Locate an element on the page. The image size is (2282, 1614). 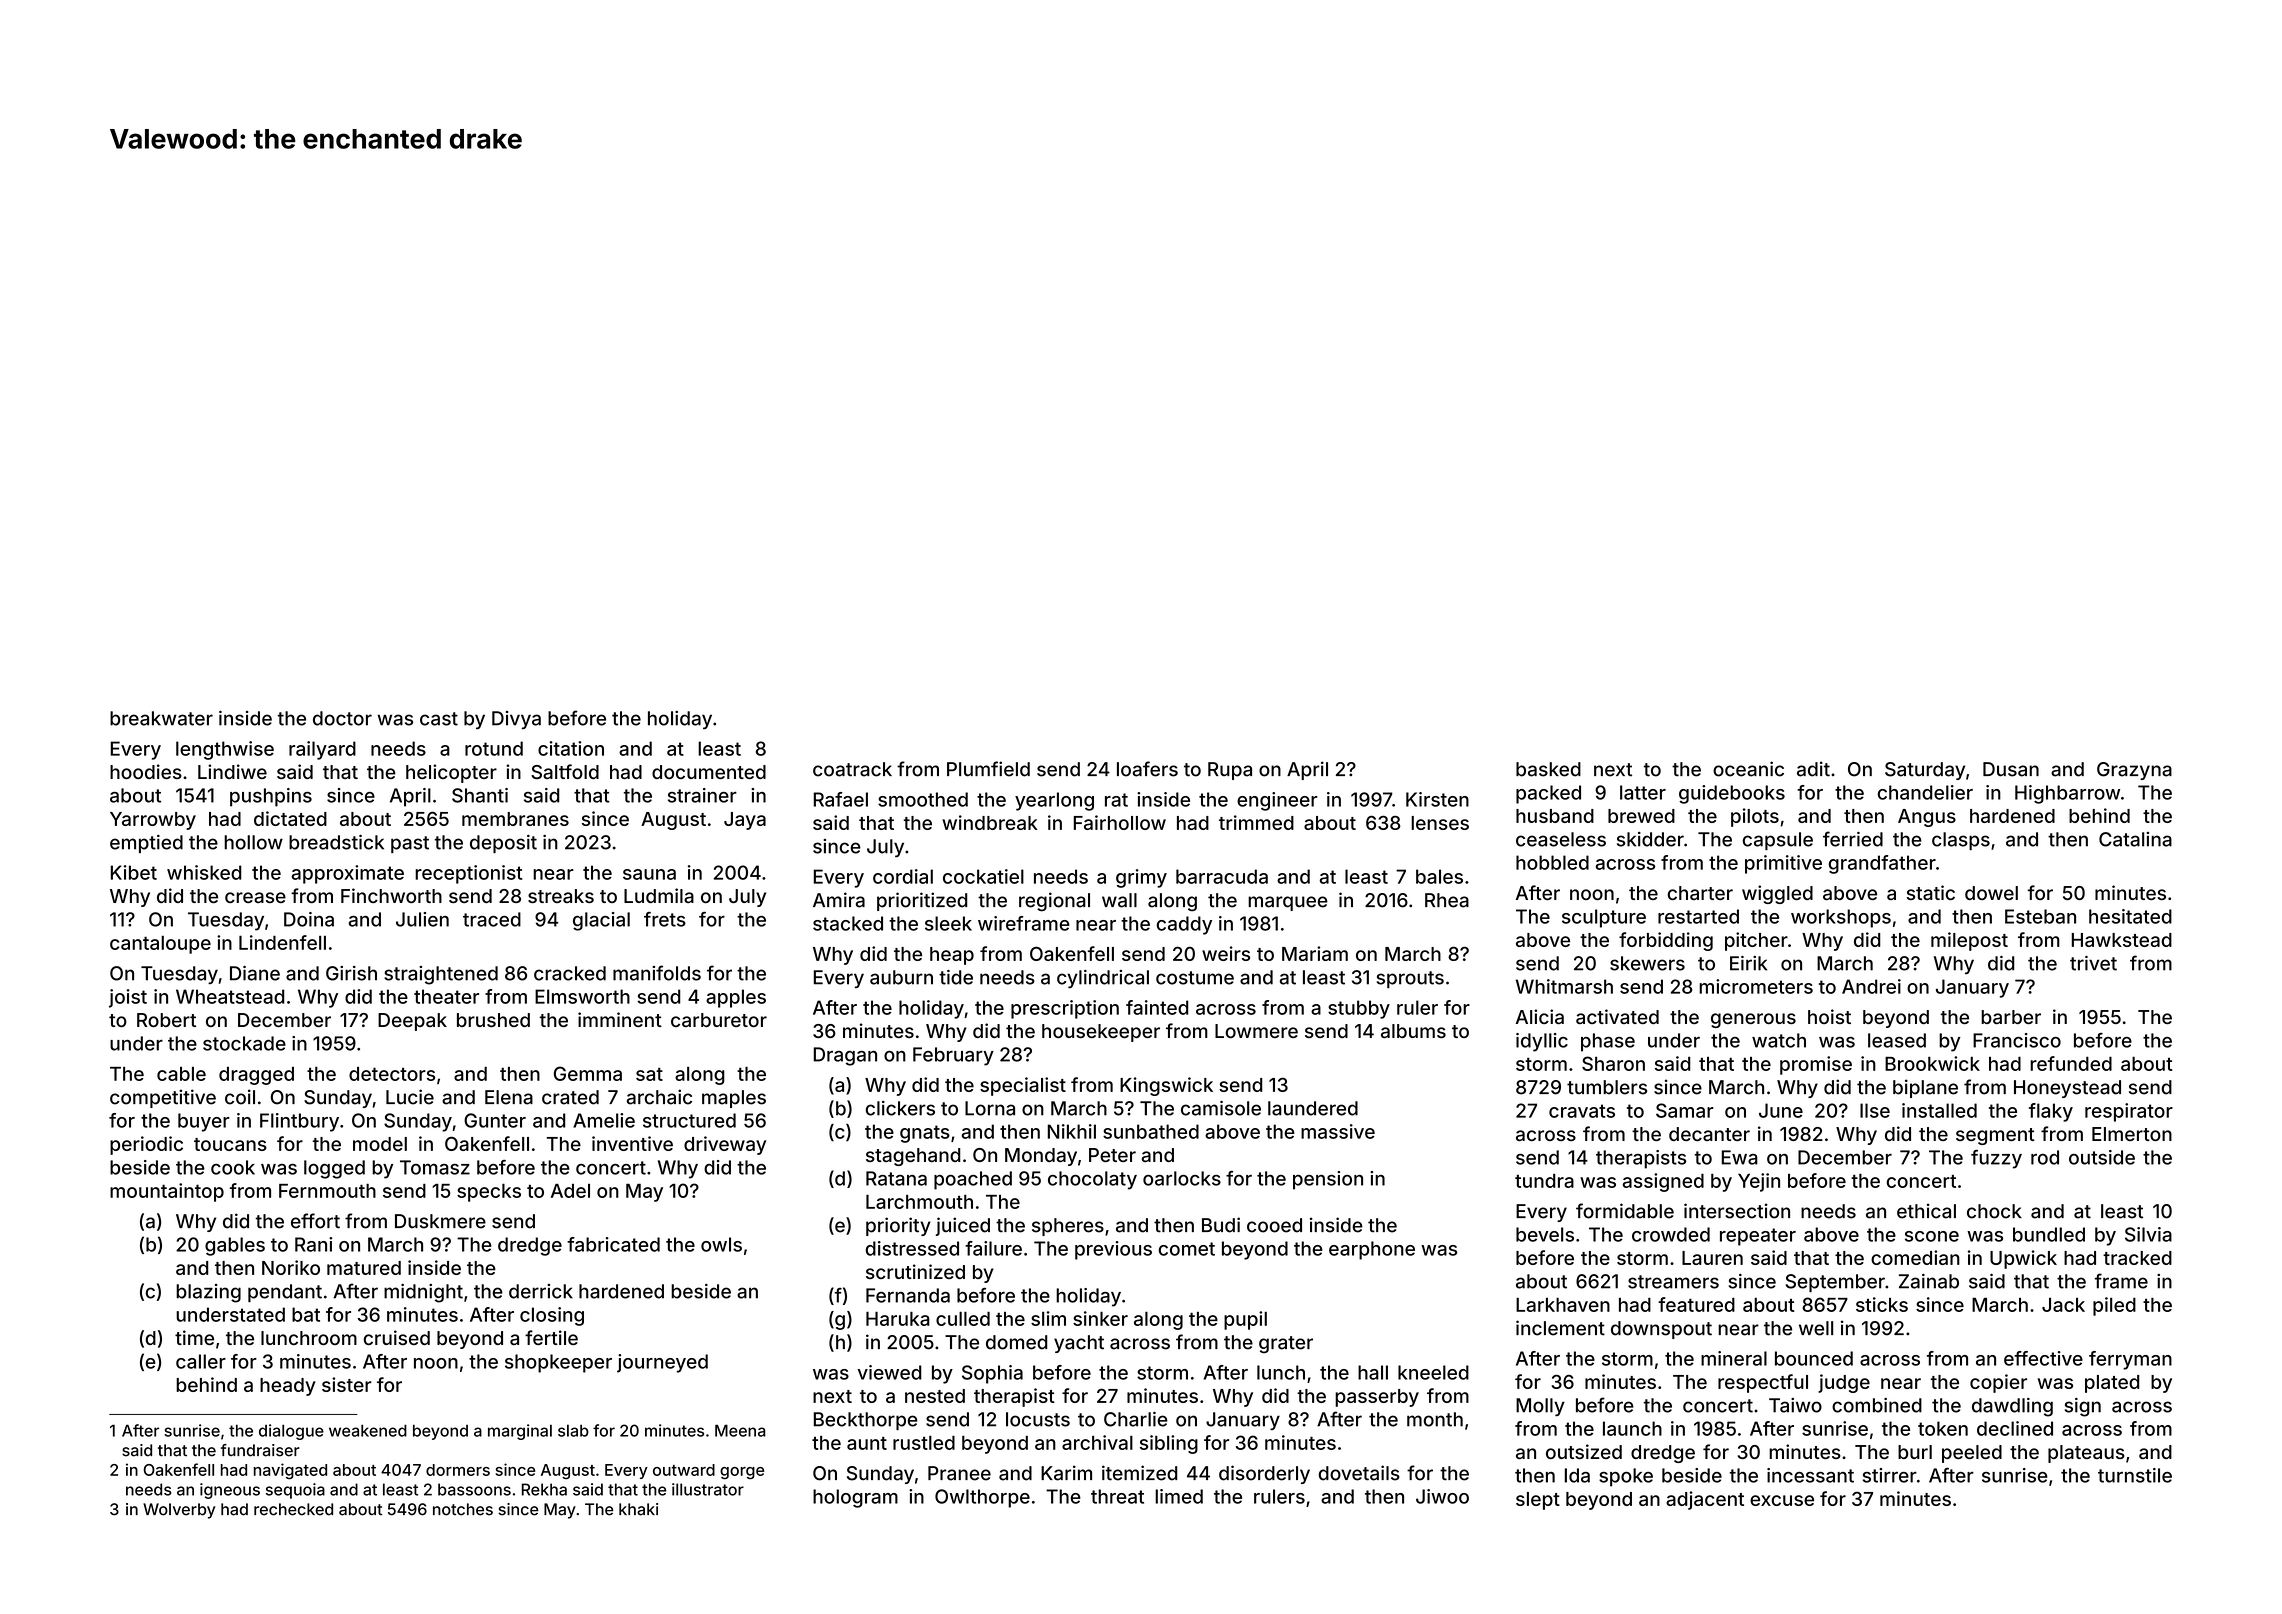
juiced is located at coordinates (963, 1226).
